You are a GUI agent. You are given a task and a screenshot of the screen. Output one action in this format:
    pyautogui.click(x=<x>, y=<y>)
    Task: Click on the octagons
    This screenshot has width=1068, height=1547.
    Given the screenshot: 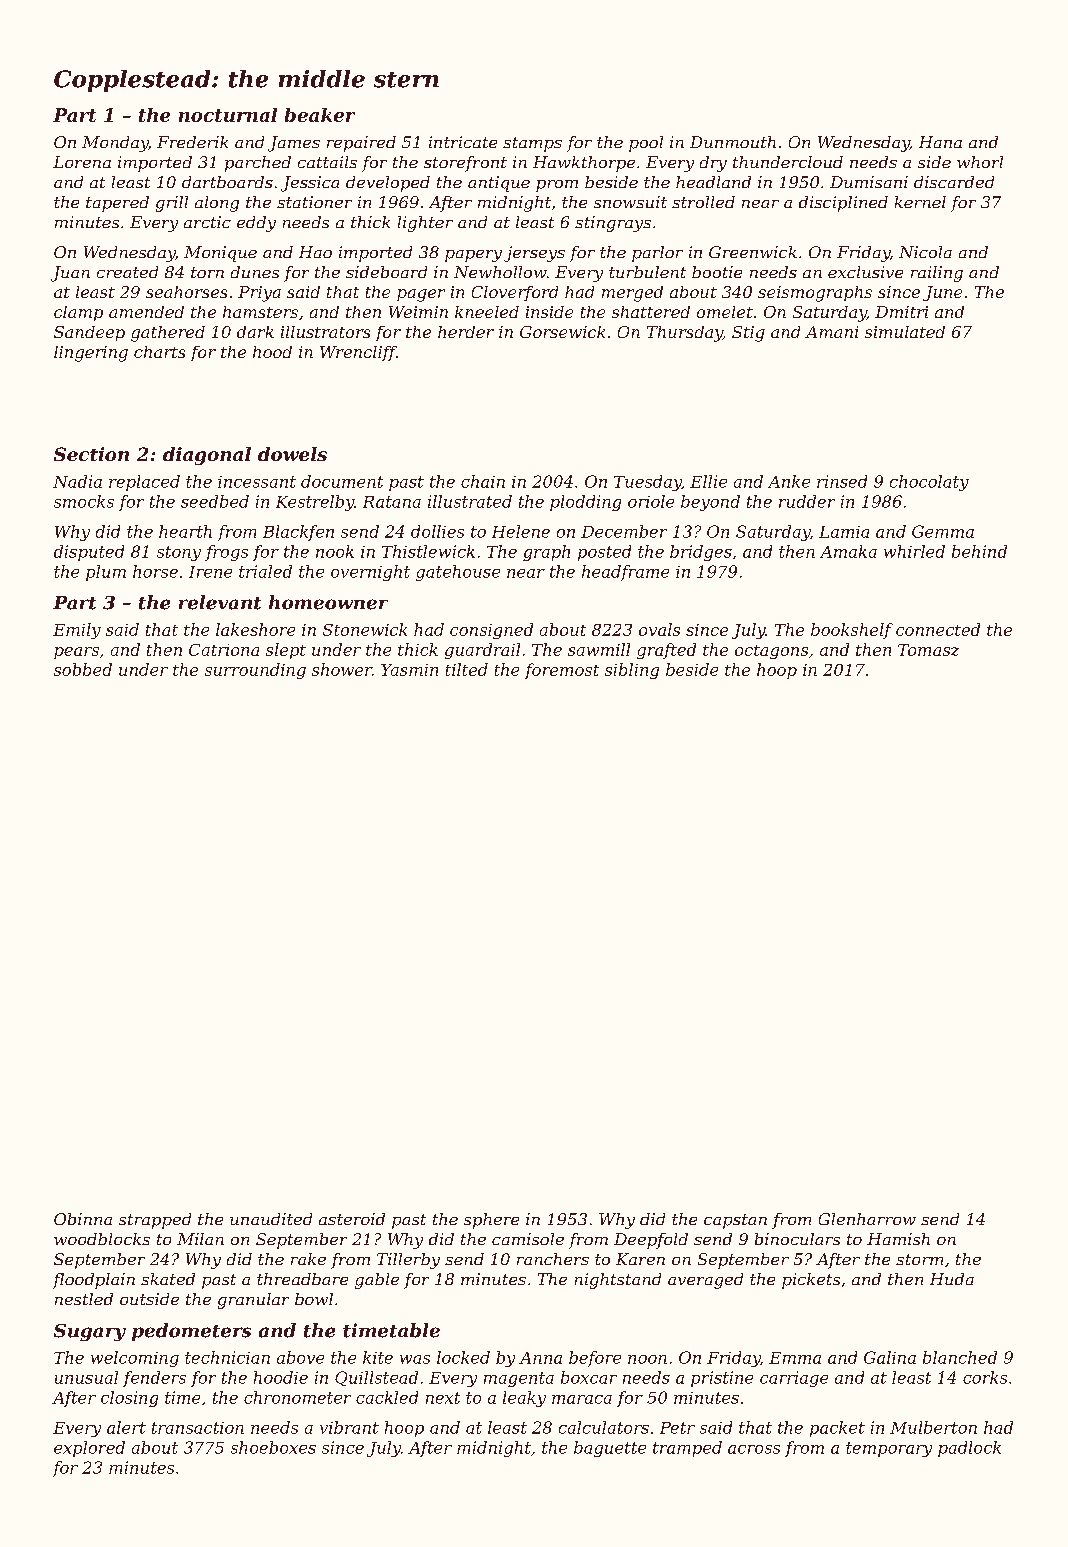 What is the action you would take?
    pyautogui.click(x=771, y=652)
